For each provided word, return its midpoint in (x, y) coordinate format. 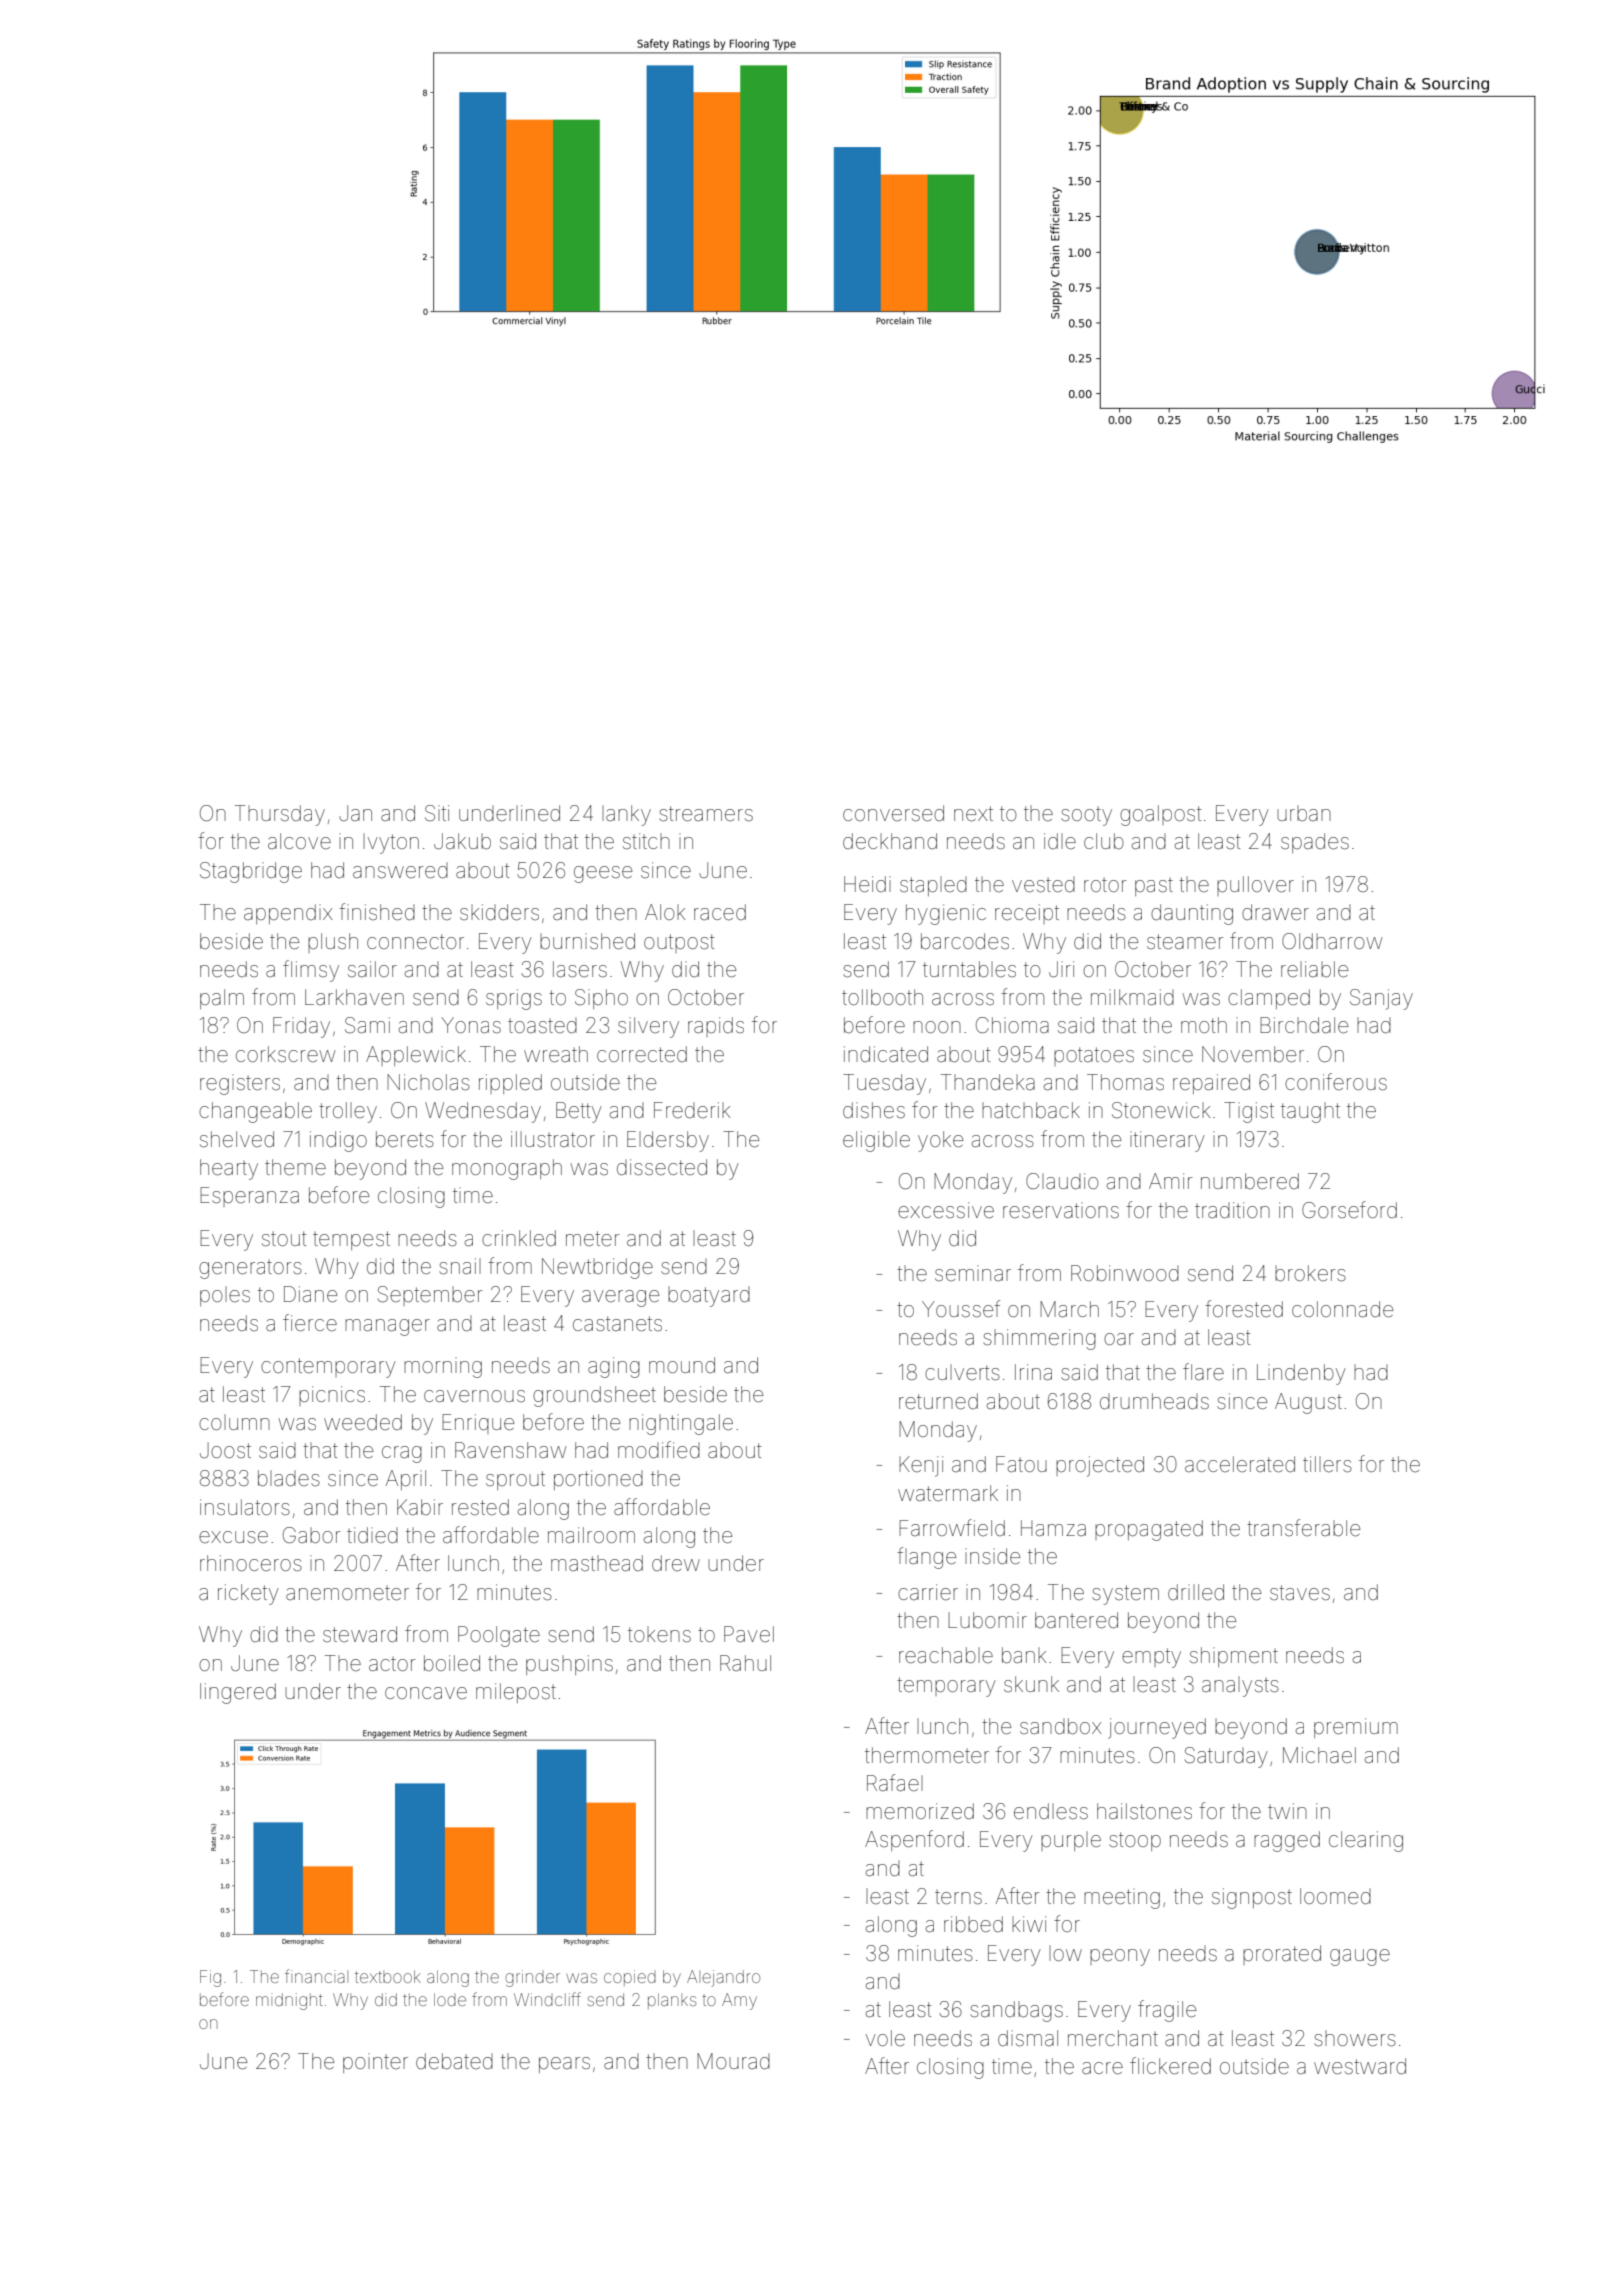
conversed (893, 813)
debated (454, 2061)
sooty (1086, 816)
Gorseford (1349, 1209)
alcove (299, 841)
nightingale (681, 1424)
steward (360, 1634)
